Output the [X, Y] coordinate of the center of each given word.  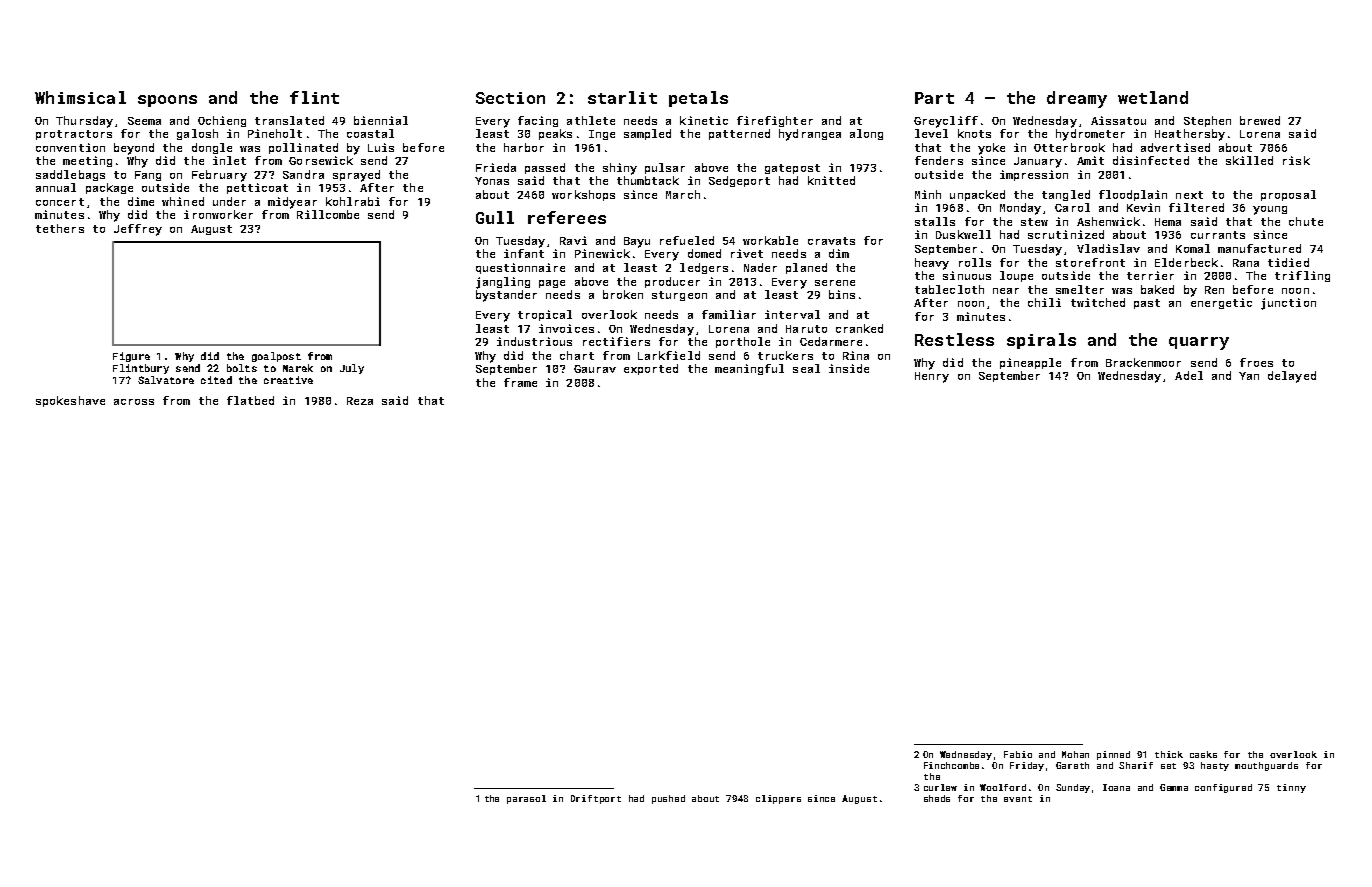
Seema [144, 121]
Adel [1189, 375]
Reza [360, 401]
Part [934, 98]
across [134, 402]
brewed [1260, 120]
